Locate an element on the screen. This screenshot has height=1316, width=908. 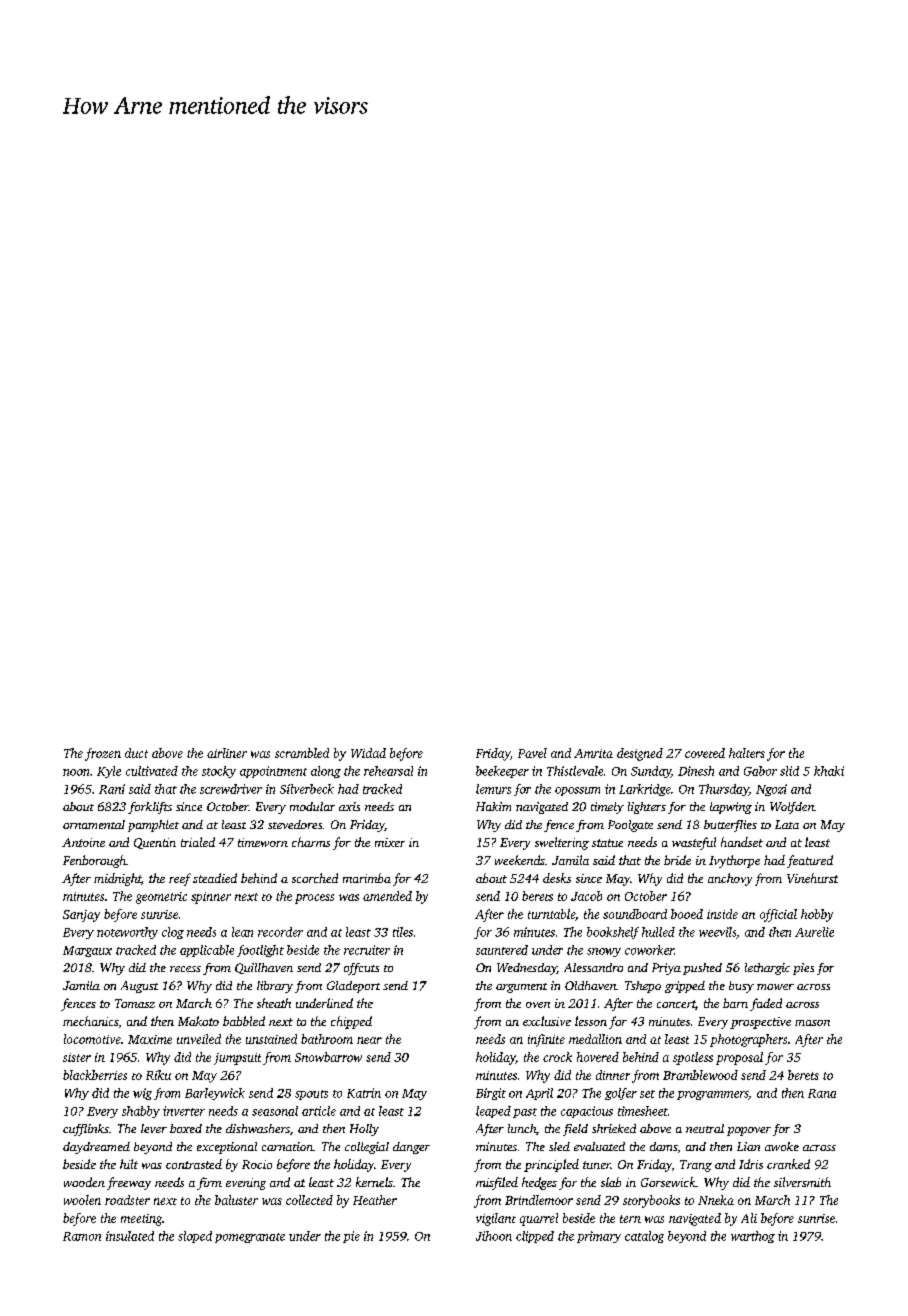
Antoine is located at coordinates (83, 842).
